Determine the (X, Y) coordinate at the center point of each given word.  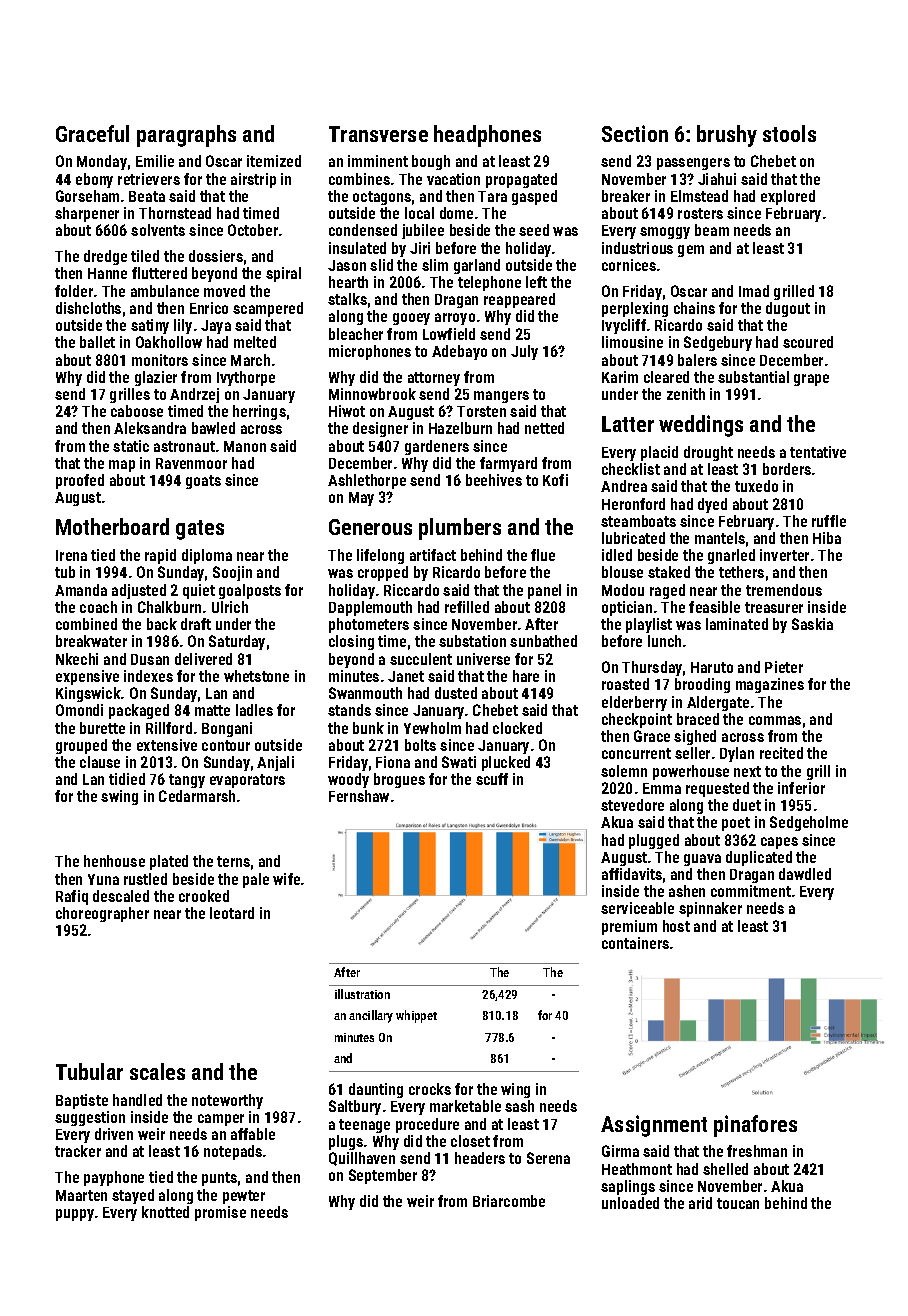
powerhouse (691, 772)
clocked (517, 728)
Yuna (103, 879)
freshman (757, 1151)
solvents (158, 230)
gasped (534, 197)
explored (788, 197)
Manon (245, 446)
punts (219, 1179)
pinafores (755, 1126)
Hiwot (347, 411)
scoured (808, 342)
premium (629, 927)
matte (212, 710)
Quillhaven (362, 1159)
